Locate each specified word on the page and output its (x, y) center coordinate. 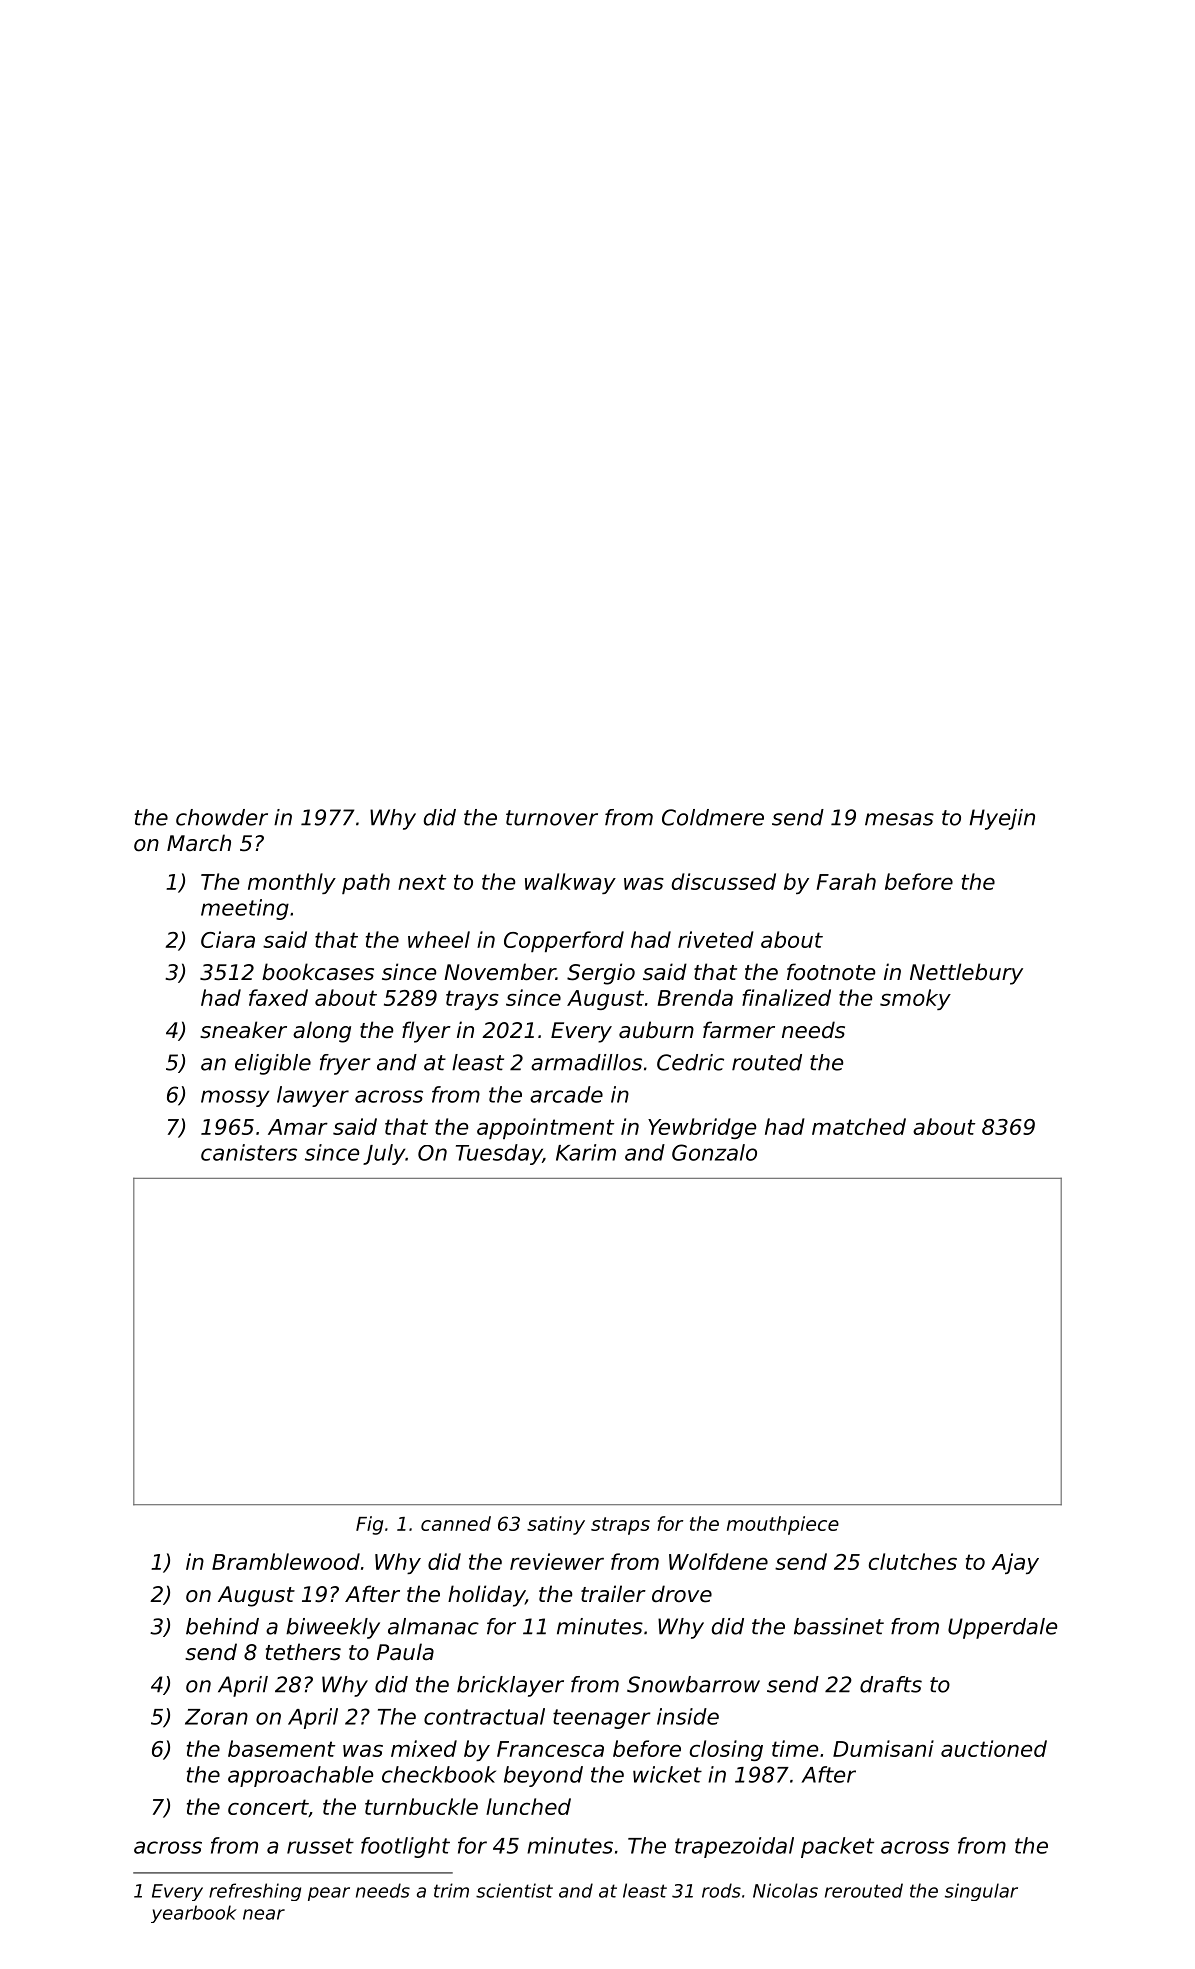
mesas (899, 819)
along (322, 1032)
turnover (552, 818)
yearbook (194, 1914)
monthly (292, 883)
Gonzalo (714, 1152)
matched (859, 1126)
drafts (891, 1684)
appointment (545, 1128)
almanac (433, 1626)
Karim (586, 1152)
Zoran (216, 1717)
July (384, 1154)
